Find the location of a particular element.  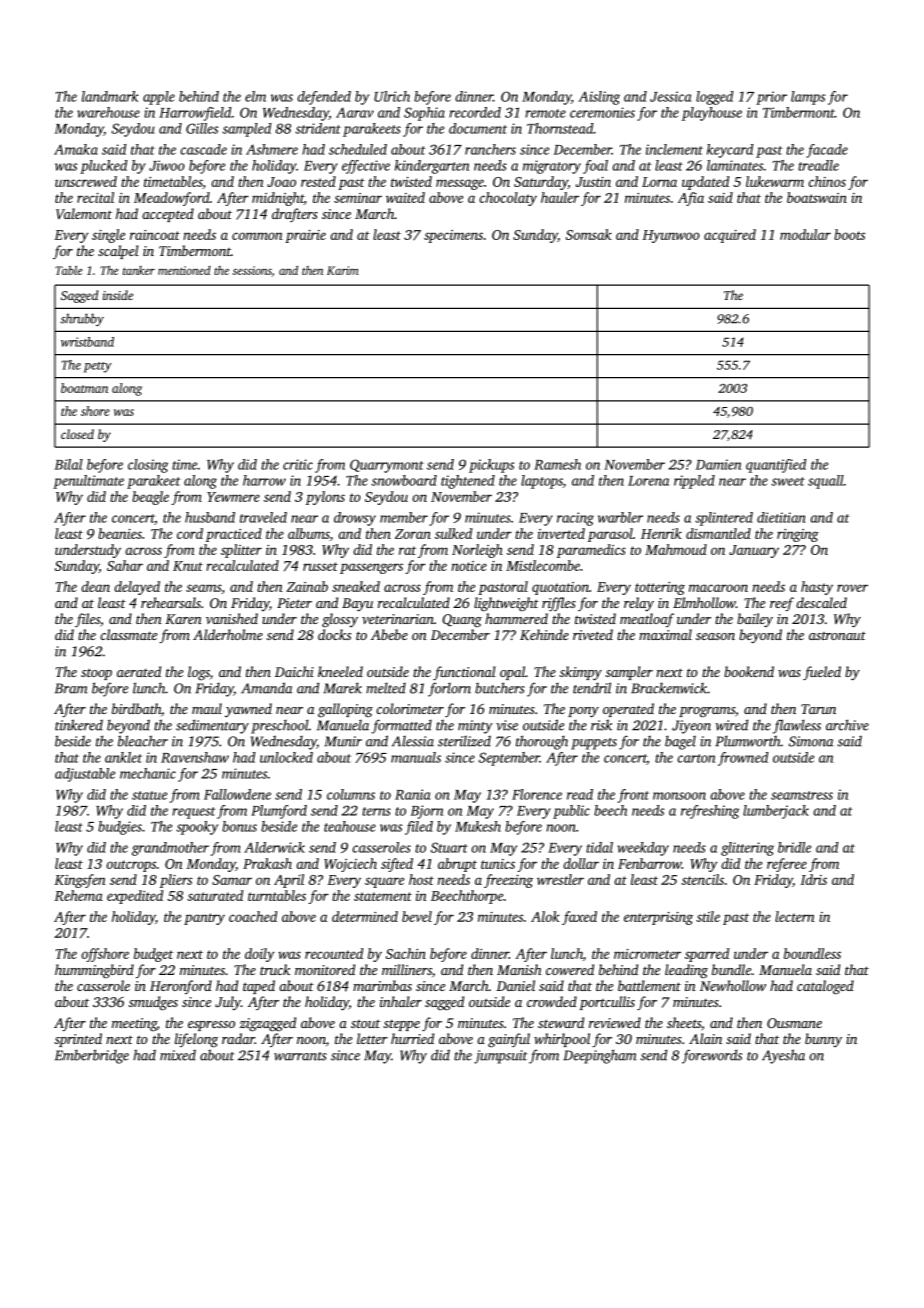

smudges is located at coordinates (153, 1003).
